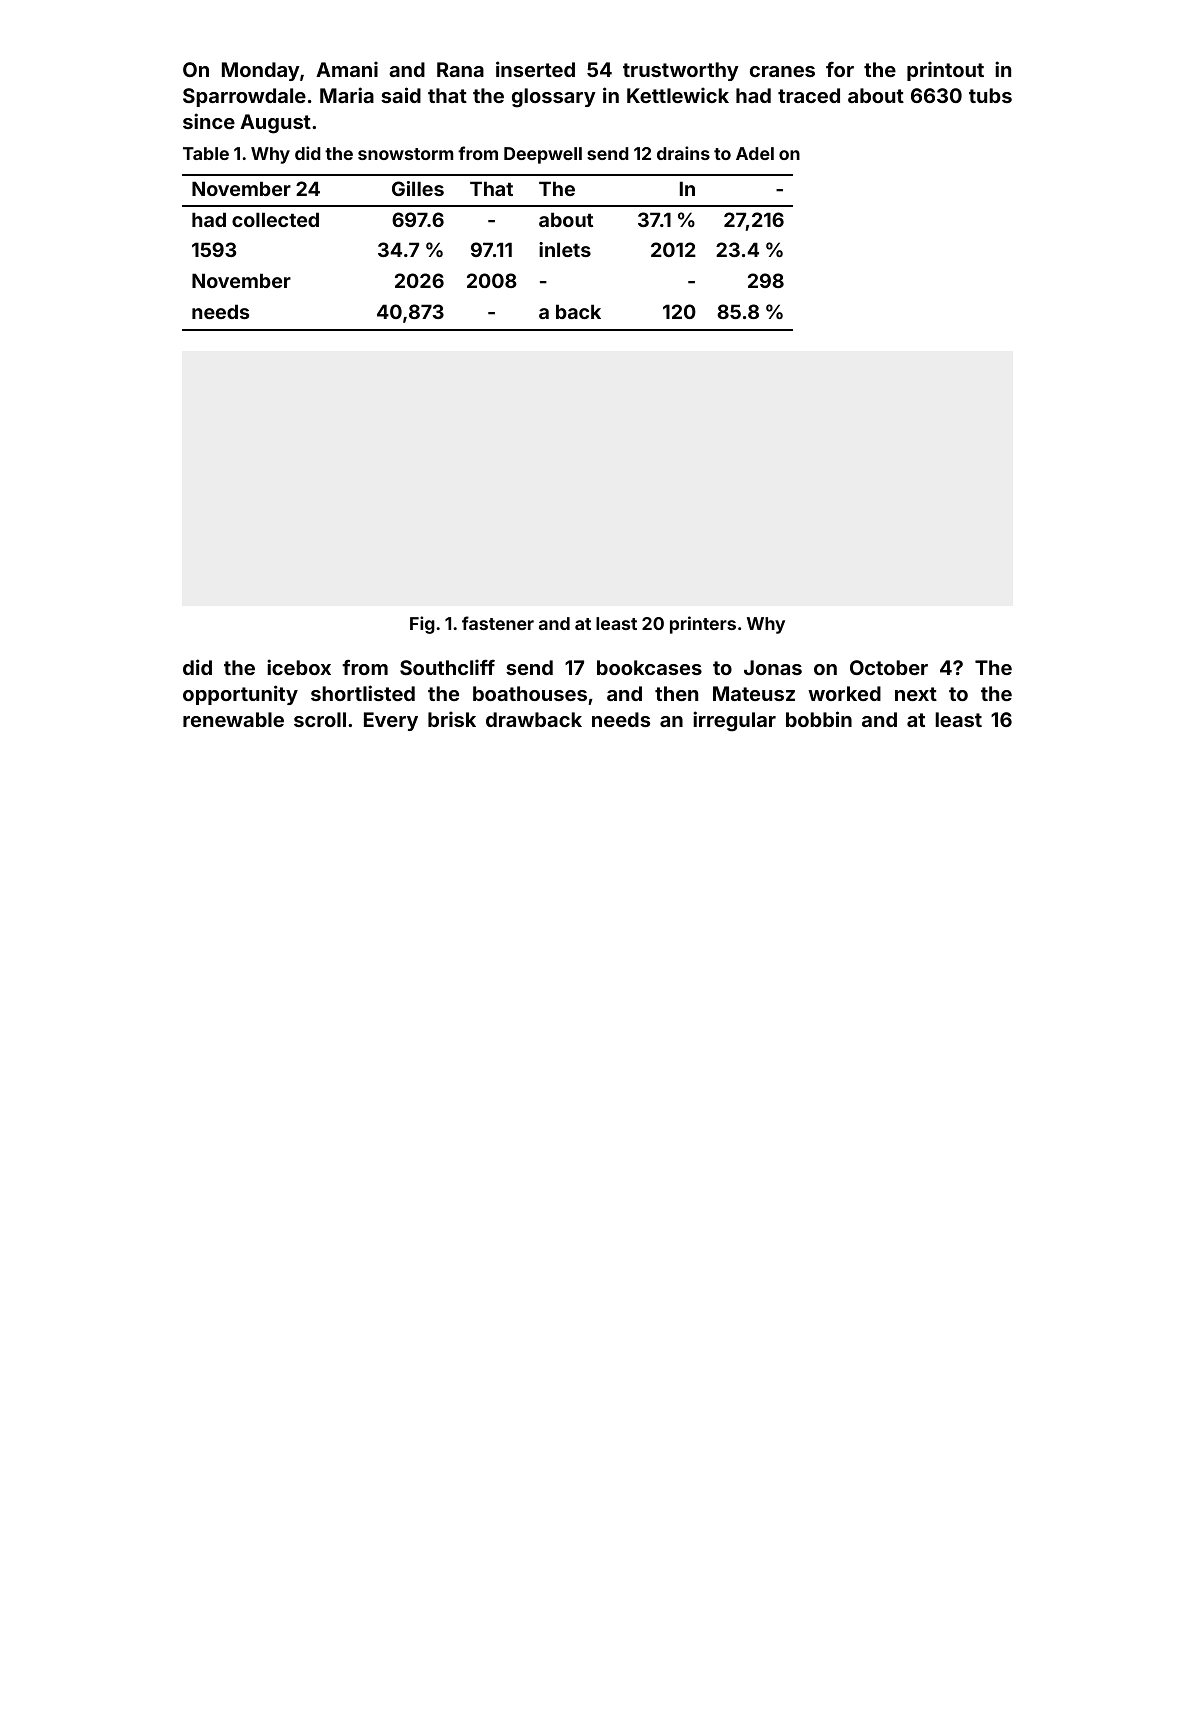  I want to click on tubs, so click(990, 95).
